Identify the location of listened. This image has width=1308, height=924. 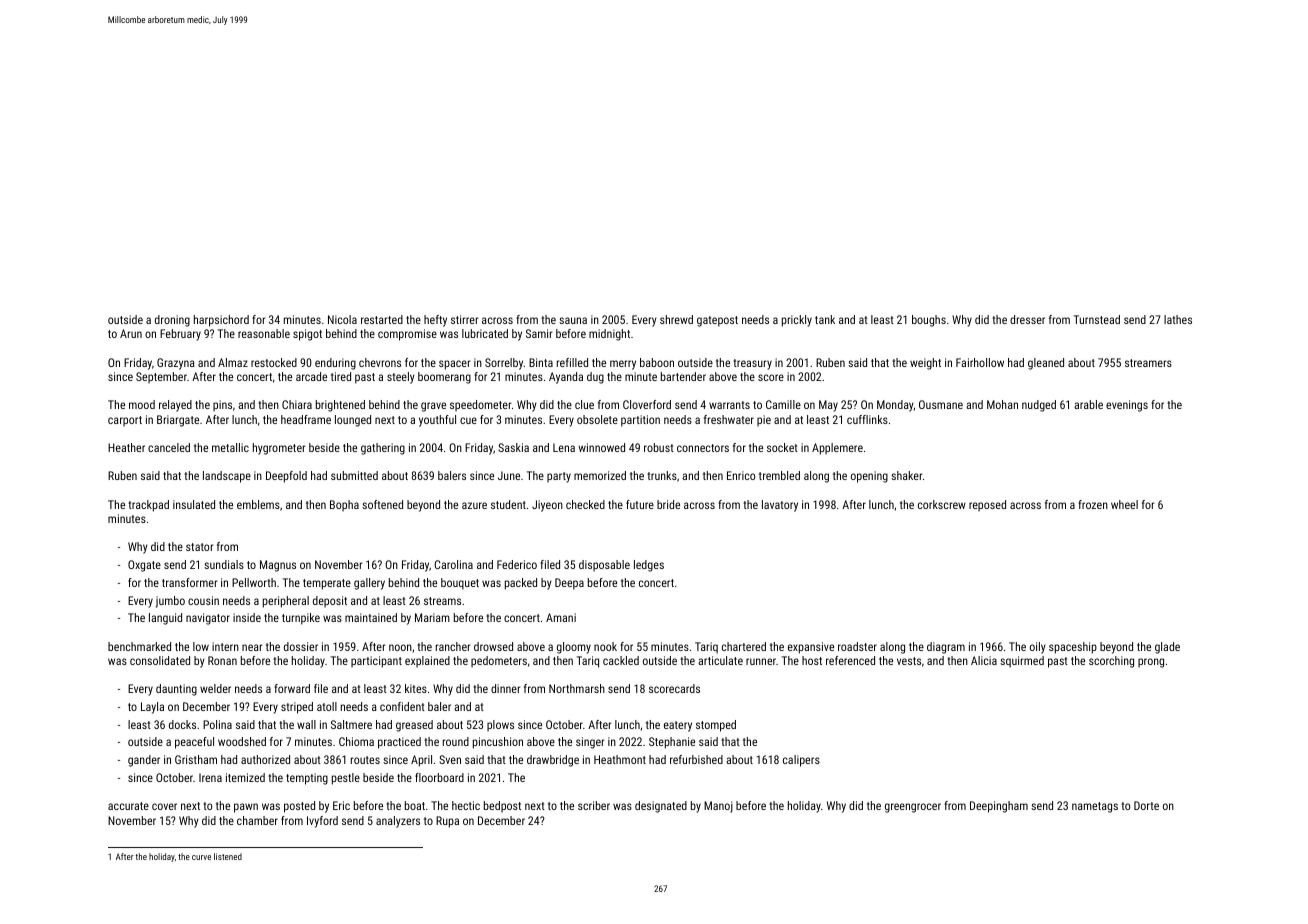
(228, 856).
